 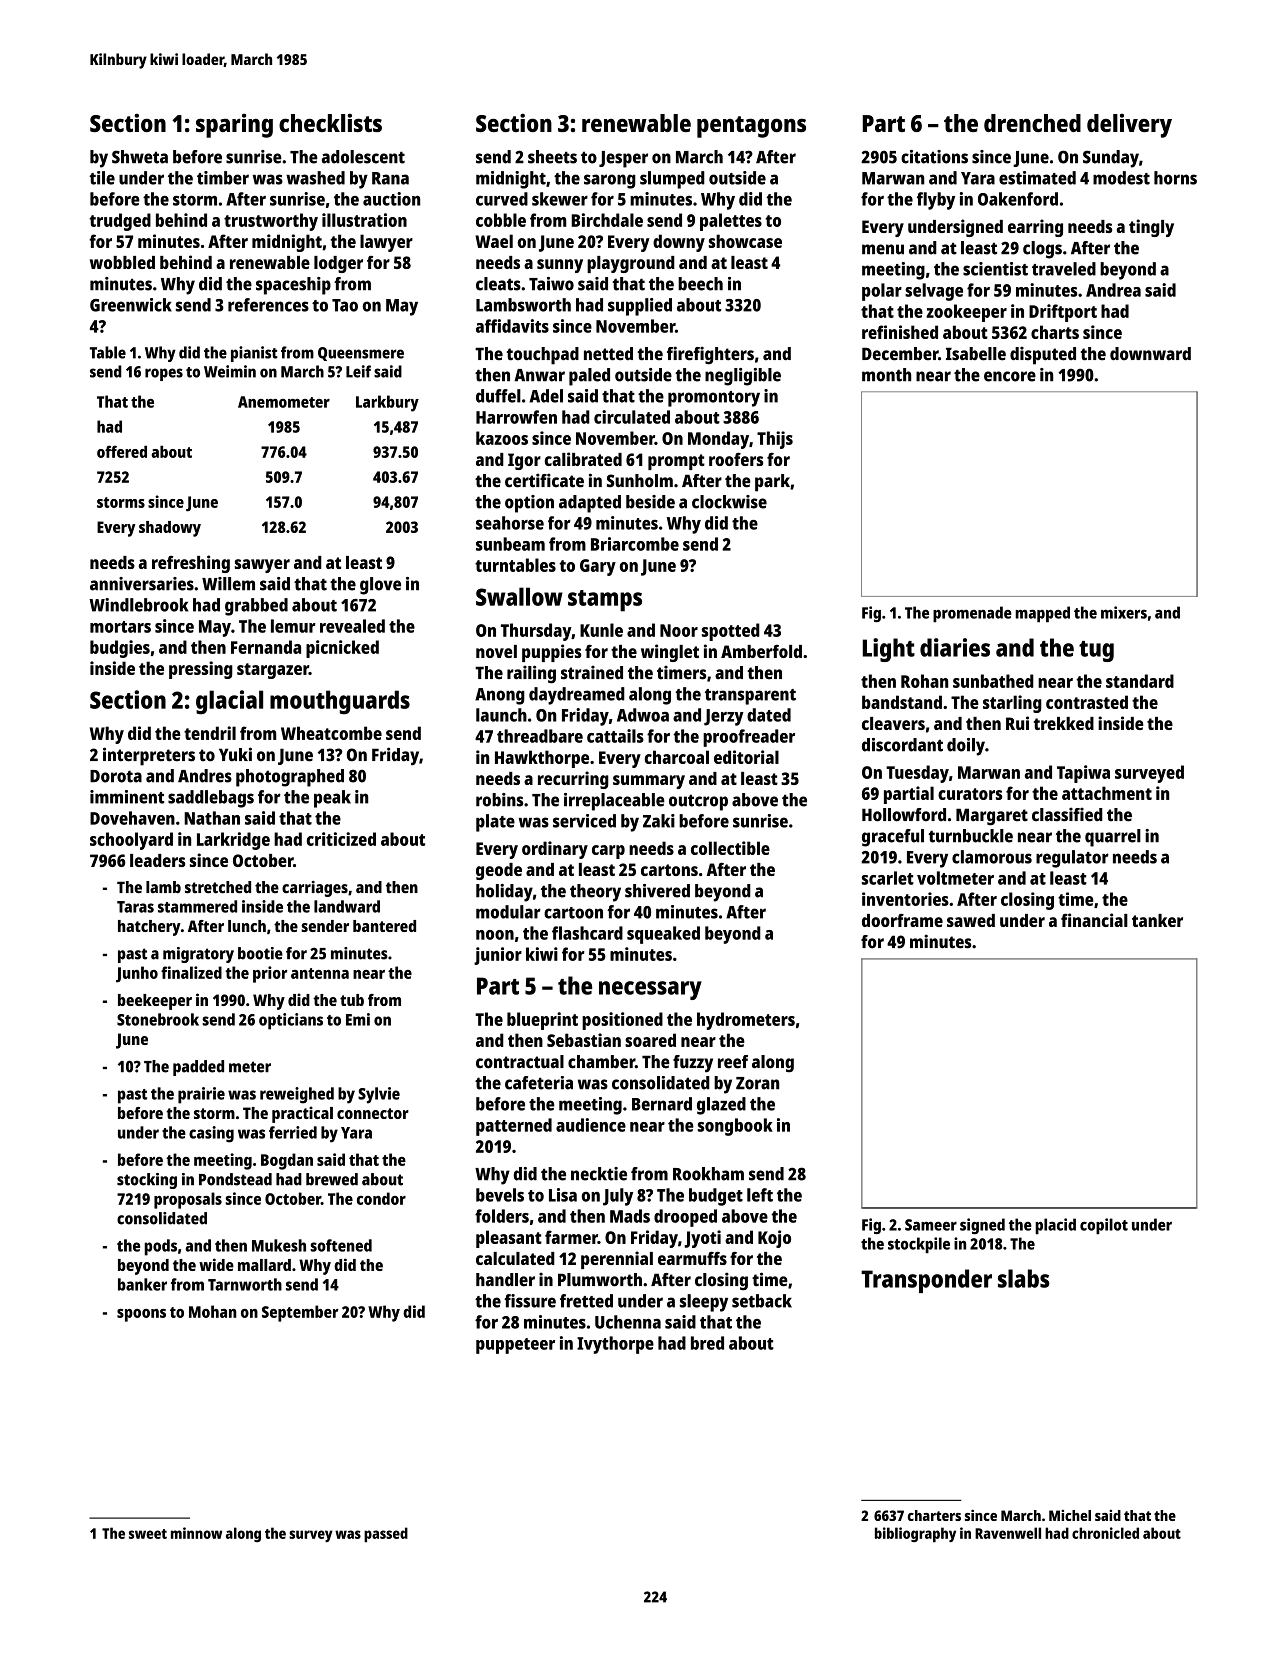 I want to click on Pondstead, so click(x=235, y=1179).
